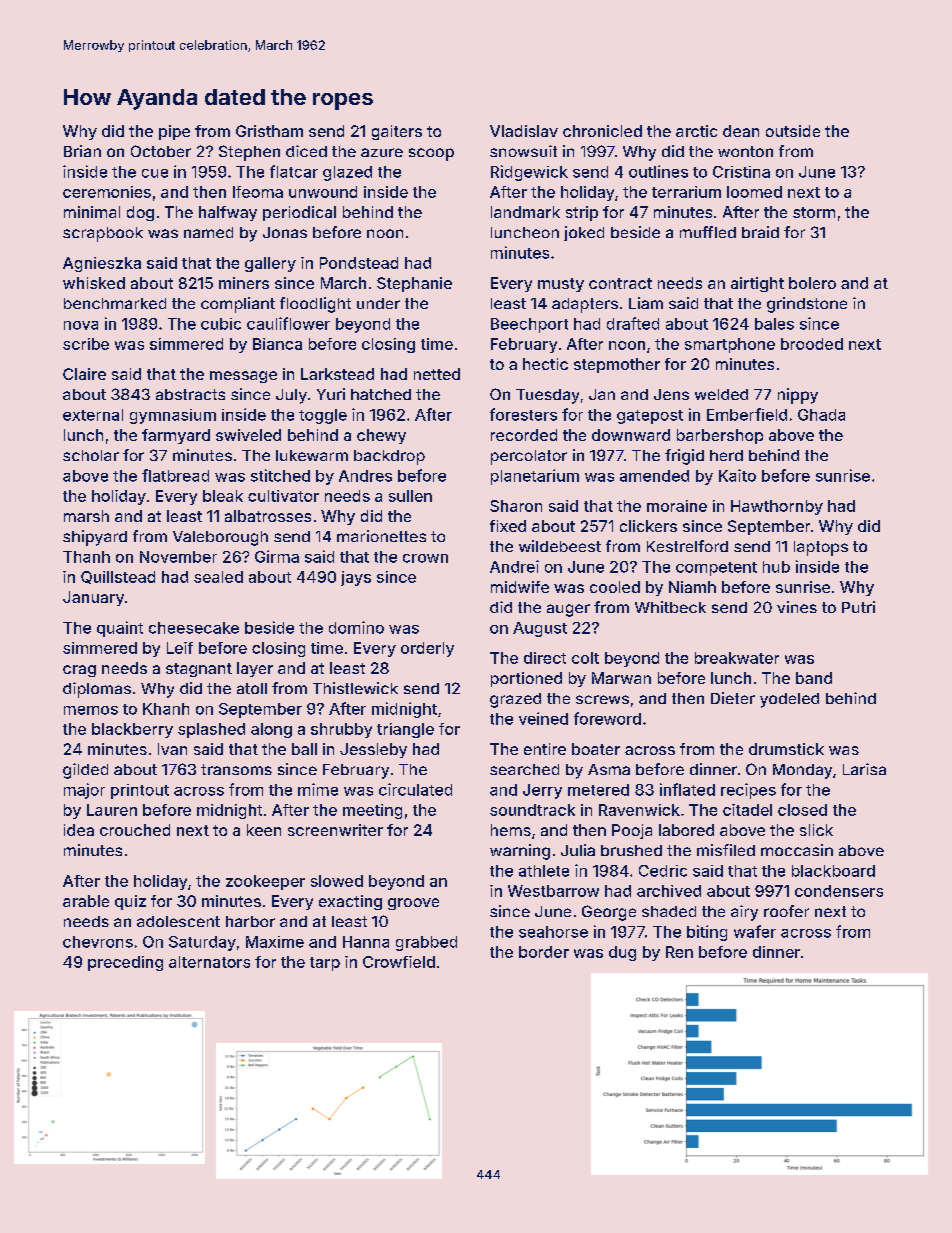 The image size is (952, 1233). I want to click on pipe, so click(174, 132).
